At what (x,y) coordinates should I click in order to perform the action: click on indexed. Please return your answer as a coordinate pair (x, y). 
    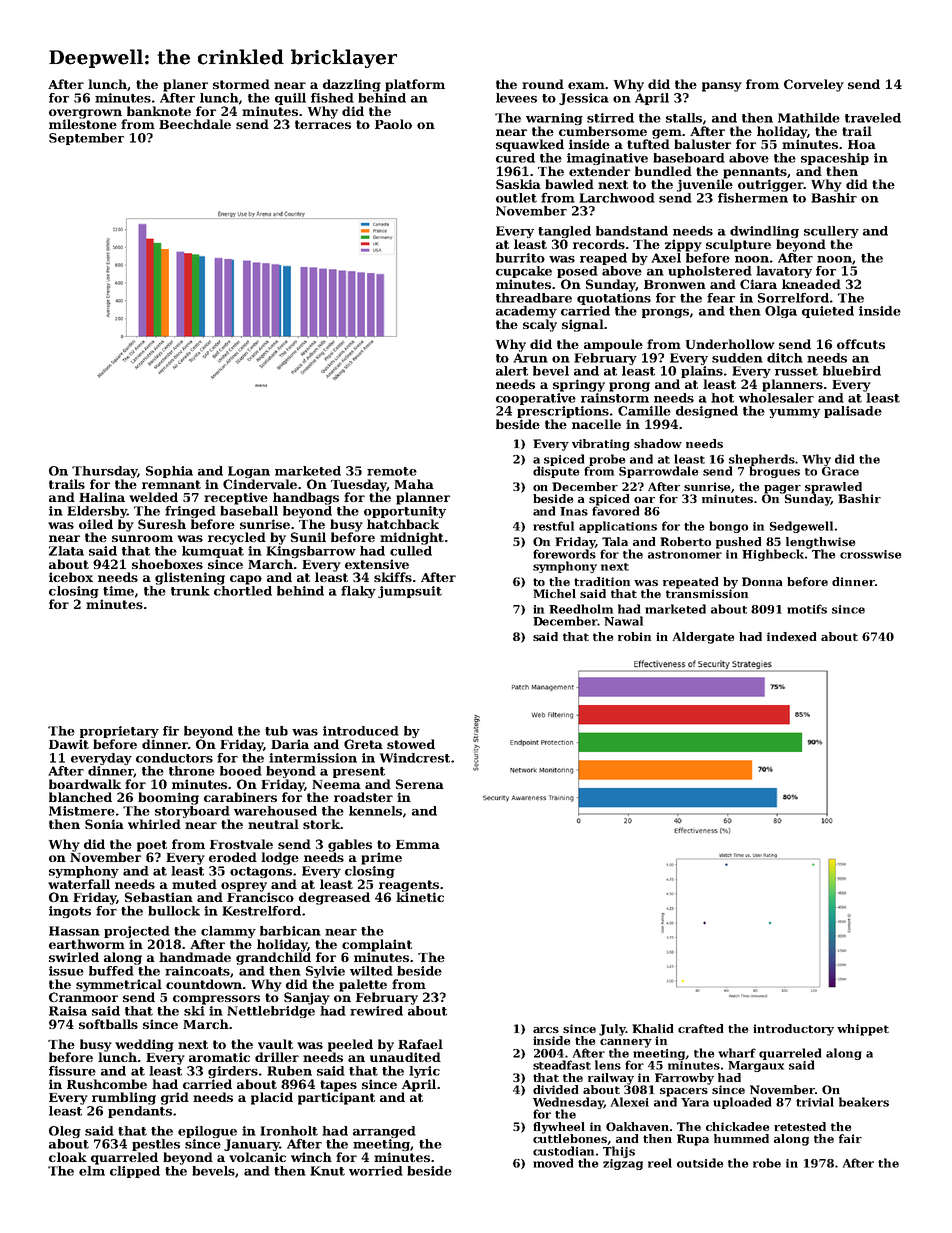
    Looking at the image, I should click on (792, 636).
